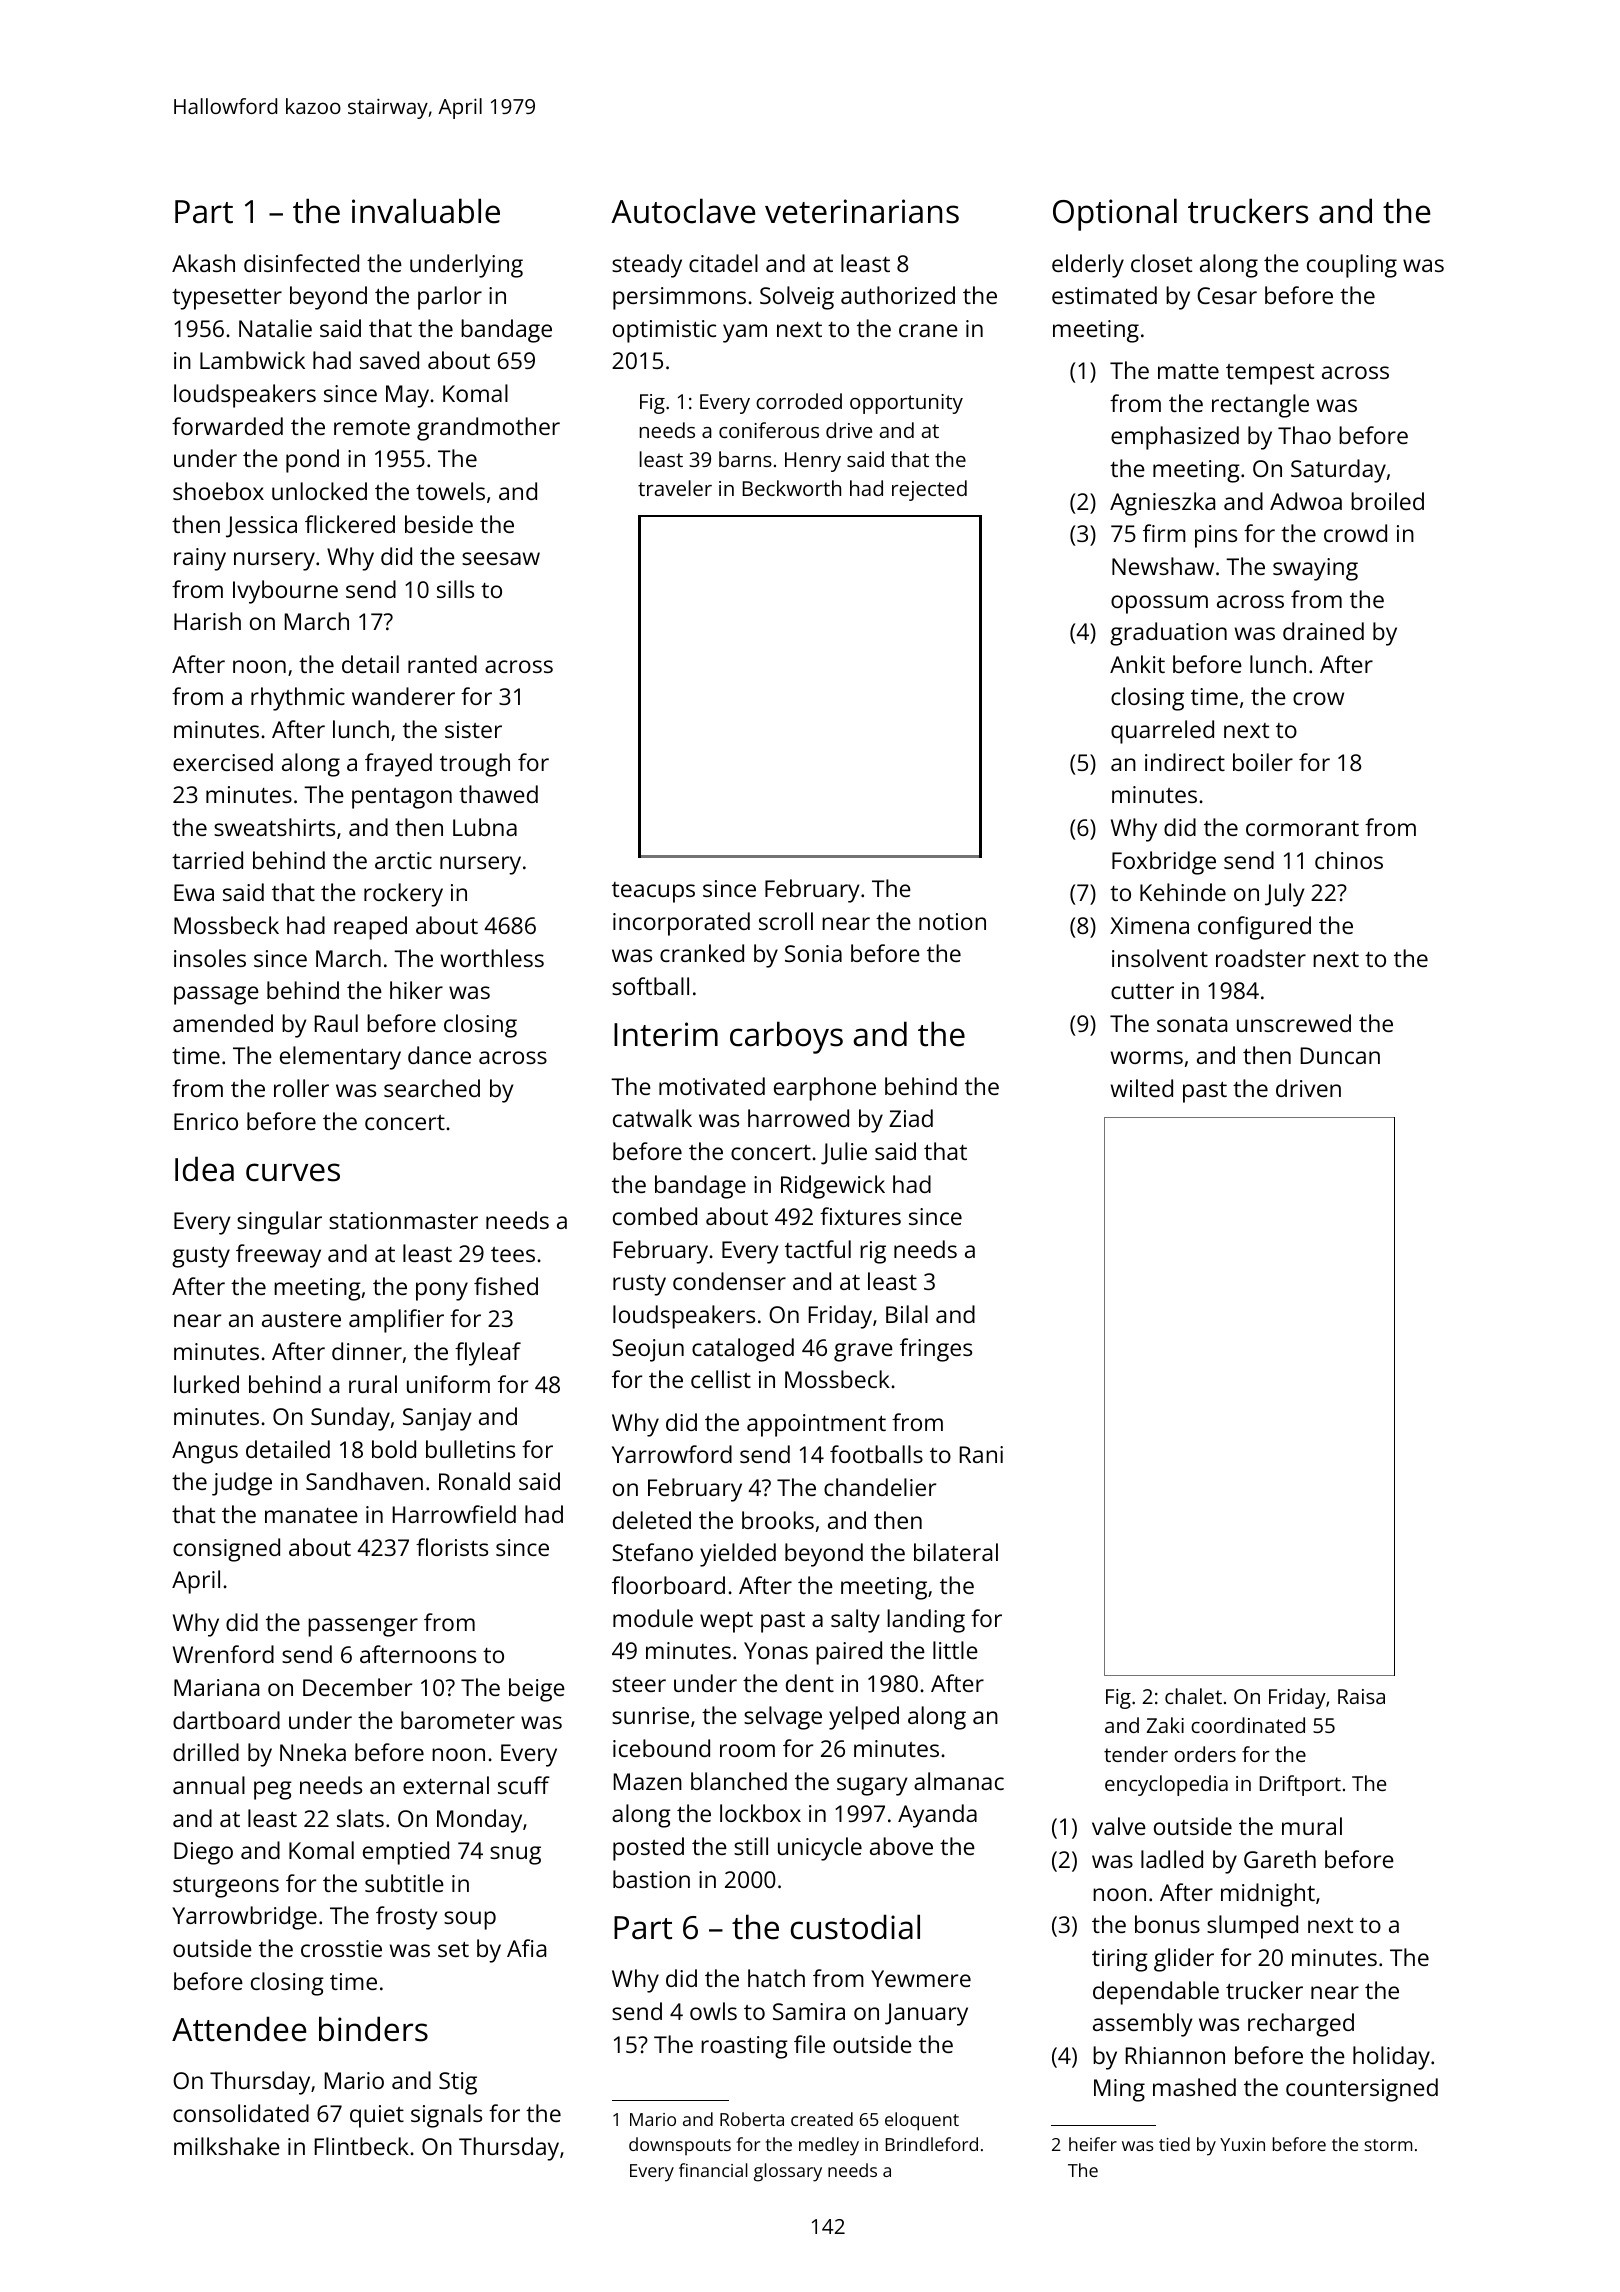 This screenshot has height=2292, width=1620. I want to click on Yuxin, so click(1242, 2144).
